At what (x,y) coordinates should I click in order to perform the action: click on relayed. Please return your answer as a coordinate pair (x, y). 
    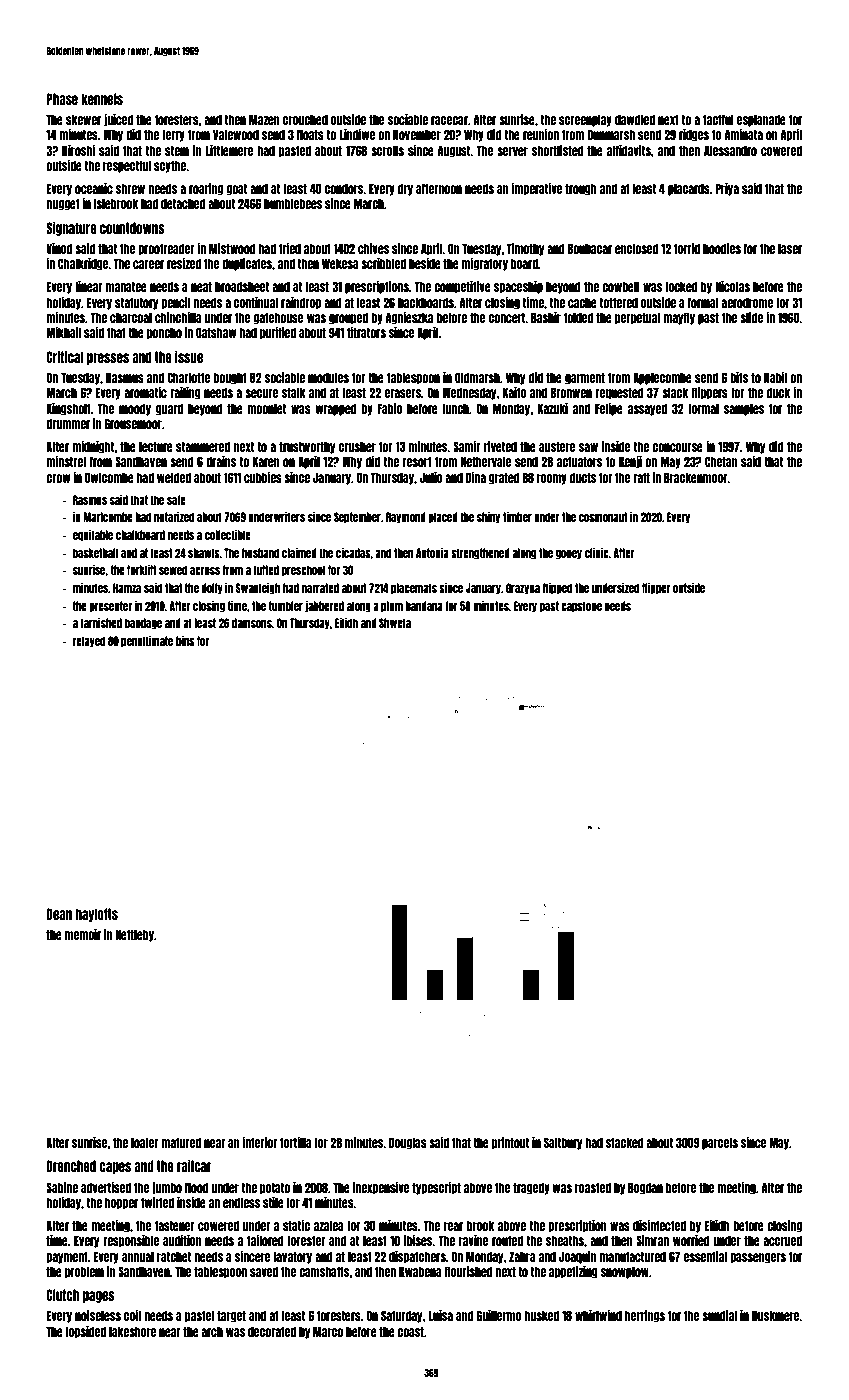
    Looking at the image, I should click on (89, 642).
